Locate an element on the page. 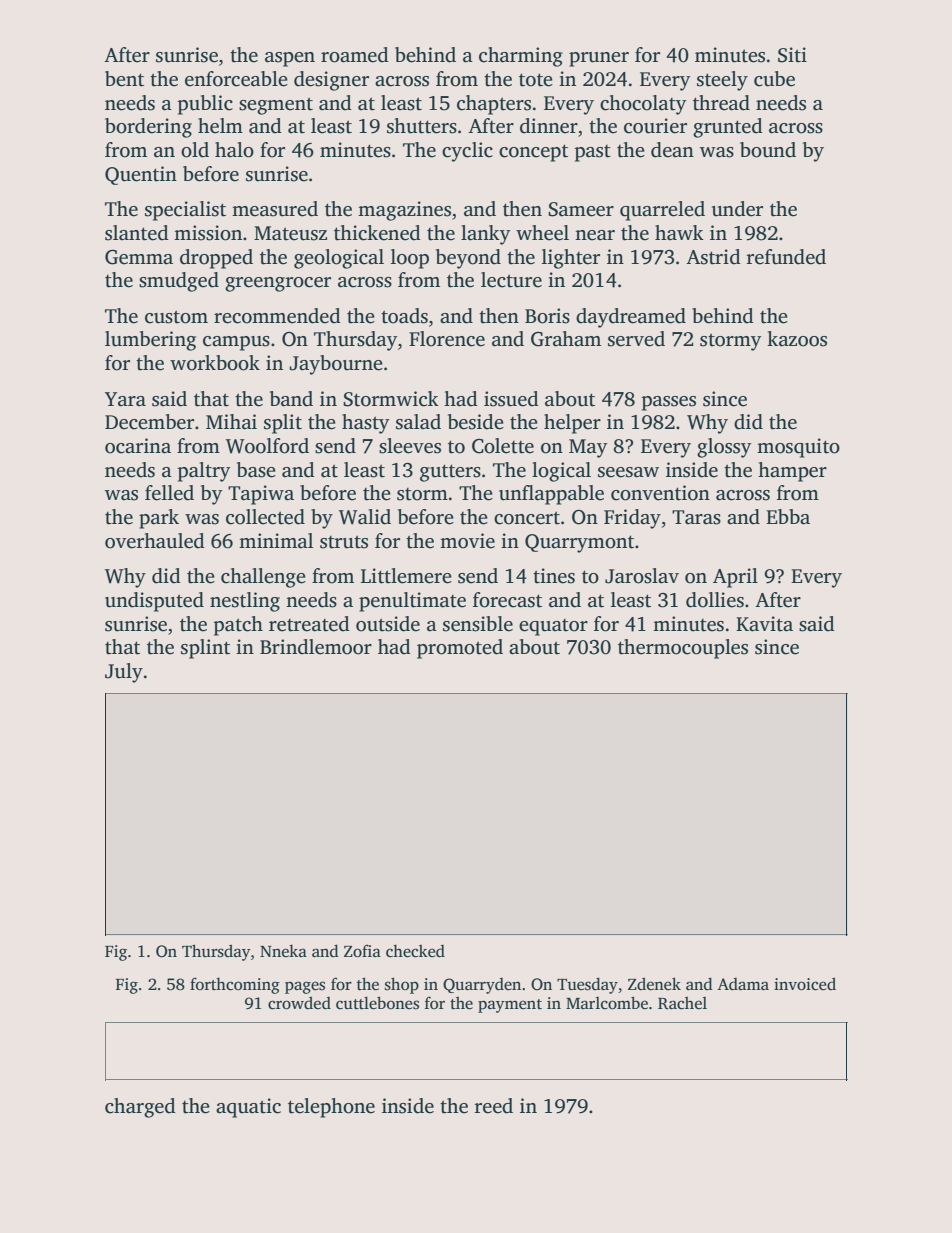 The image size is (952, 1233). aspen is located at coordinates (290, 59).
